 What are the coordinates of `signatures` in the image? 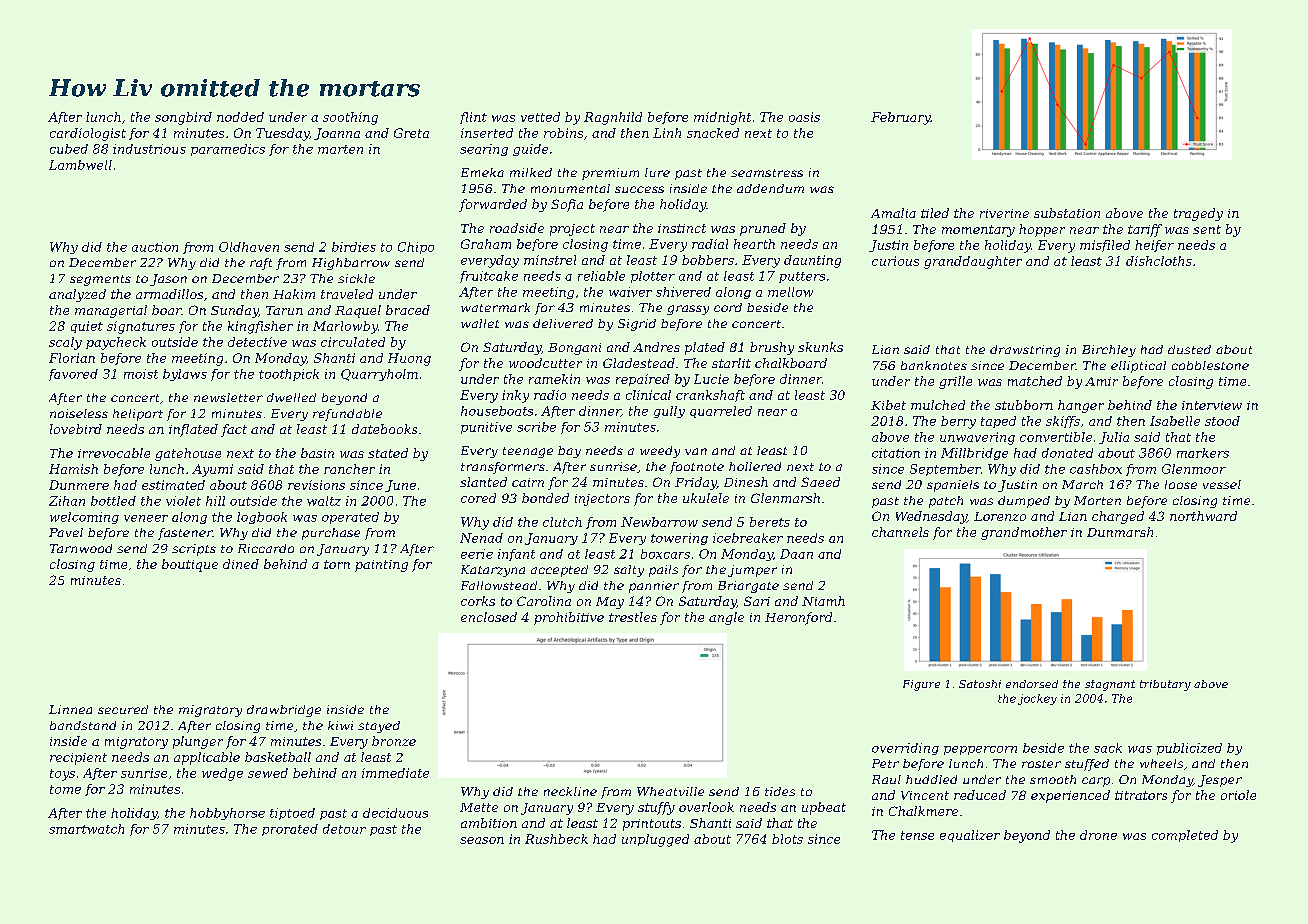 It's located at (141, 327).
